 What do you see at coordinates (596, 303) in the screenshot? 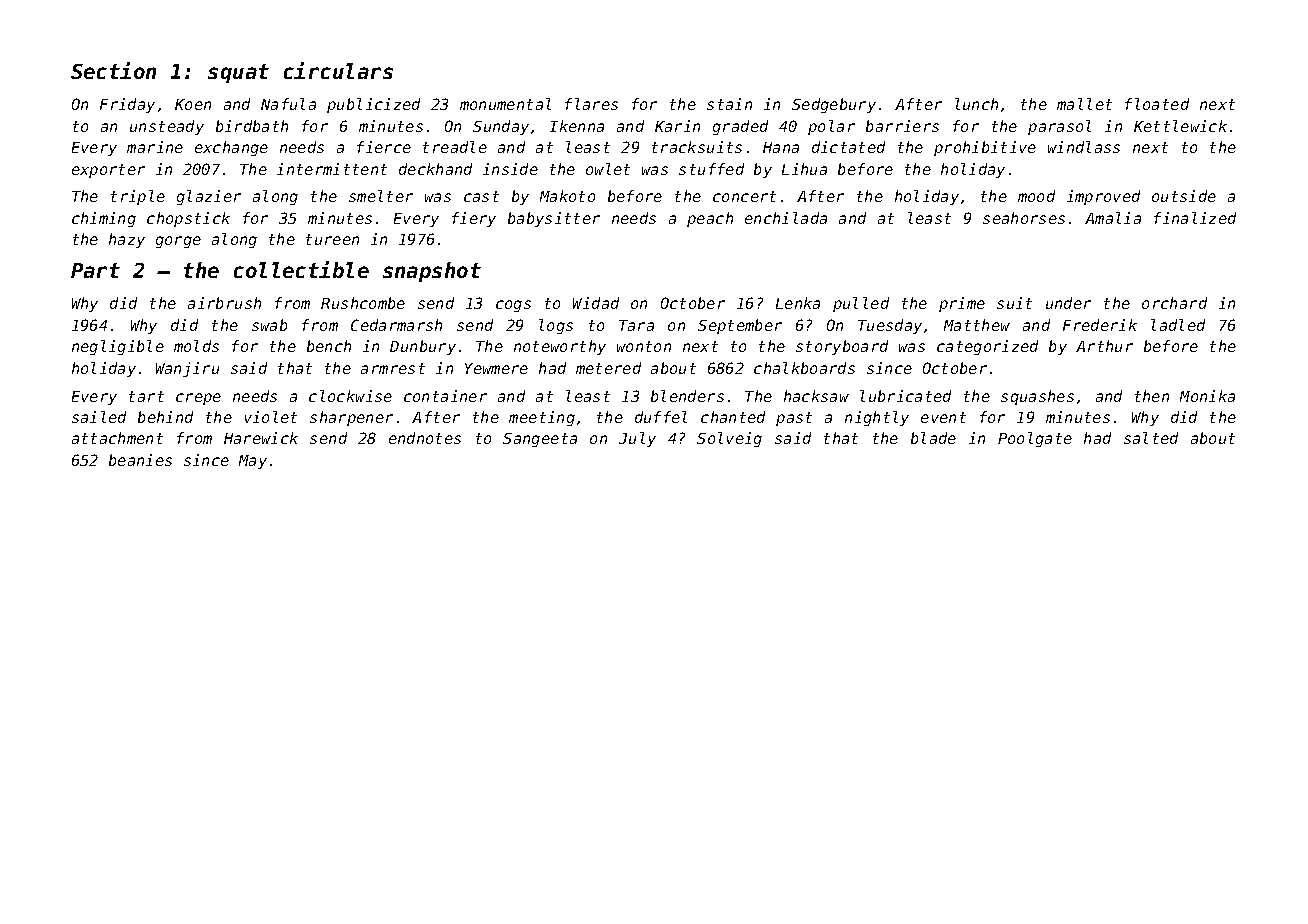
I see `Widad` at bounding box center [596, 303].
